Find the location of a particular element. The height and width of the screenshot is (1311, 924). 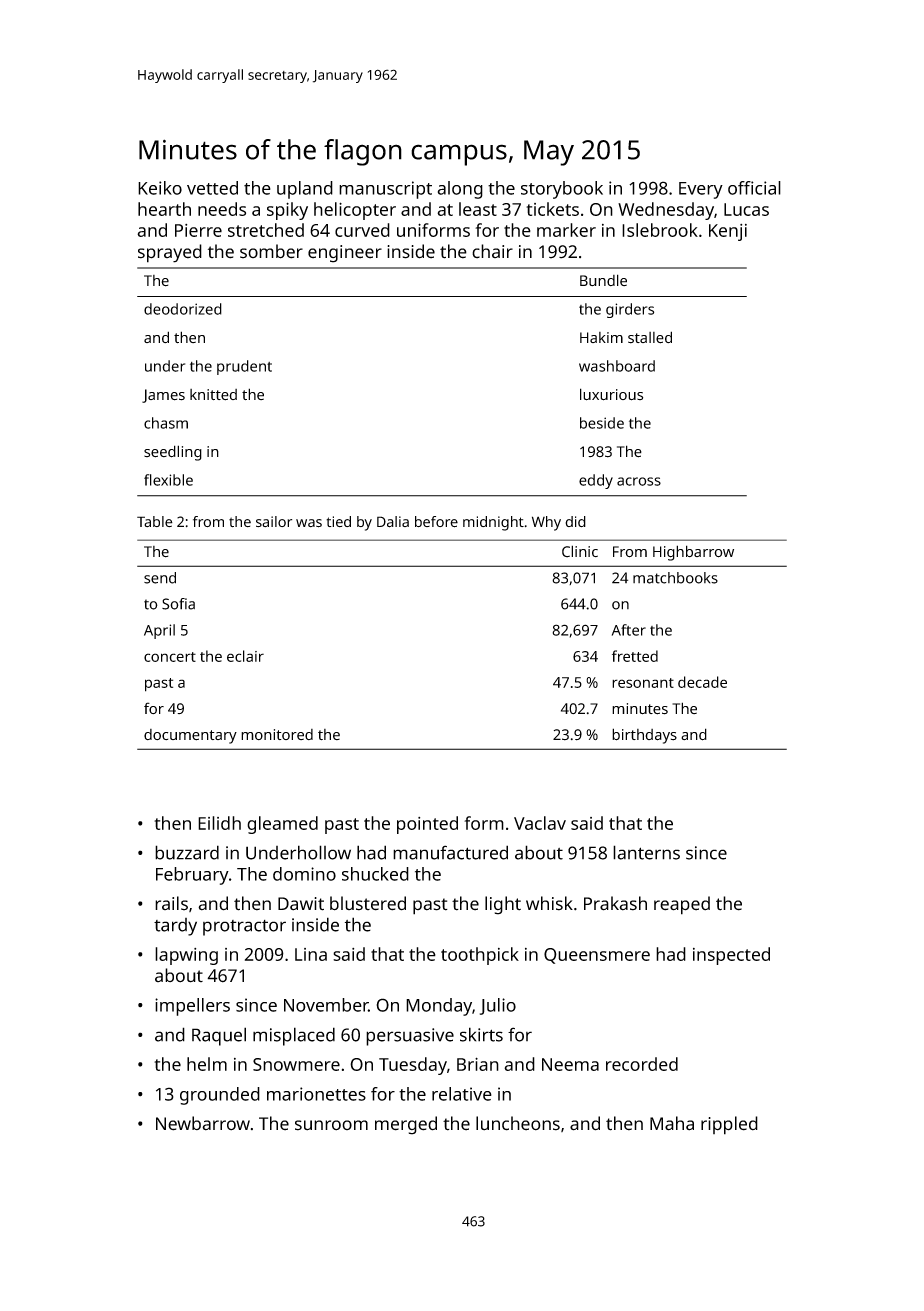

Dalia is located at coordinates (393, 522).
